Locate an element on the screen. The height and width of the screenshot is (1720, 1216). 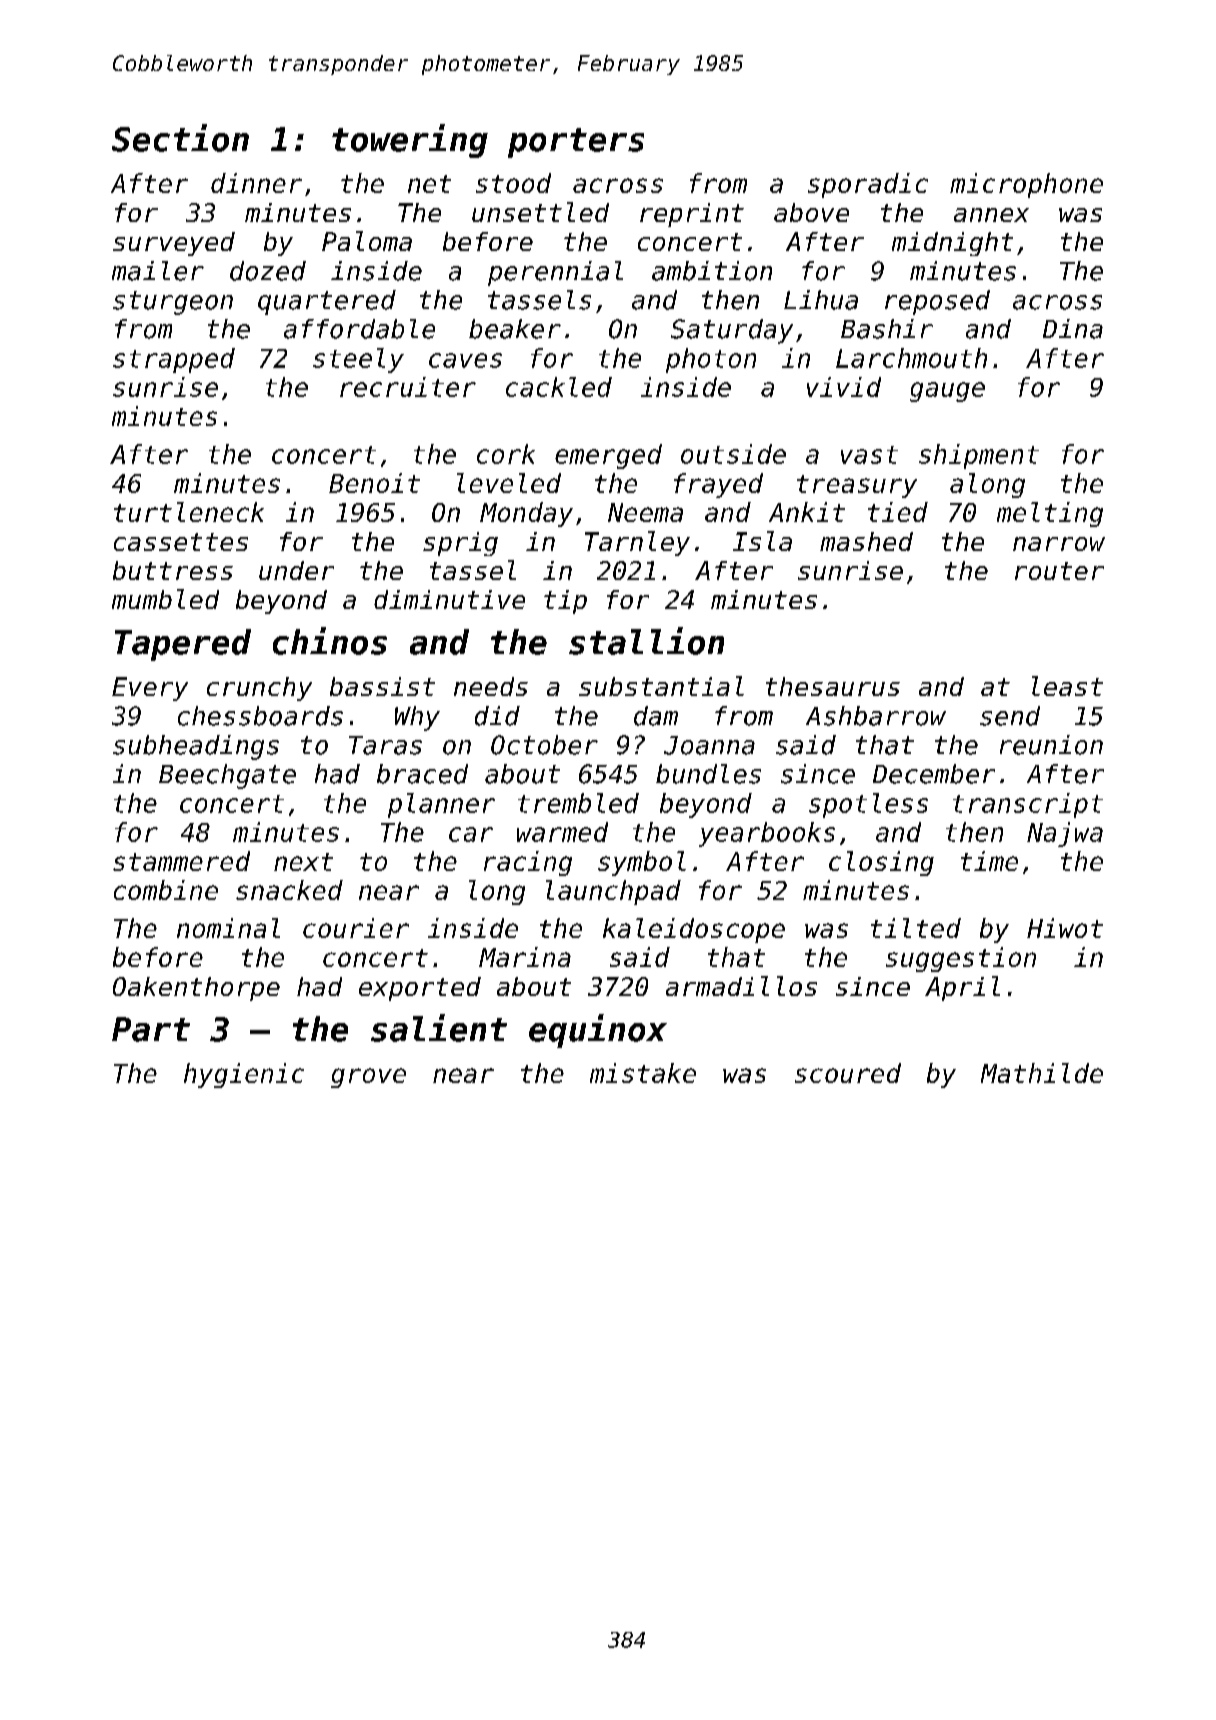
mistake is located at coordinates (643, 1073).
